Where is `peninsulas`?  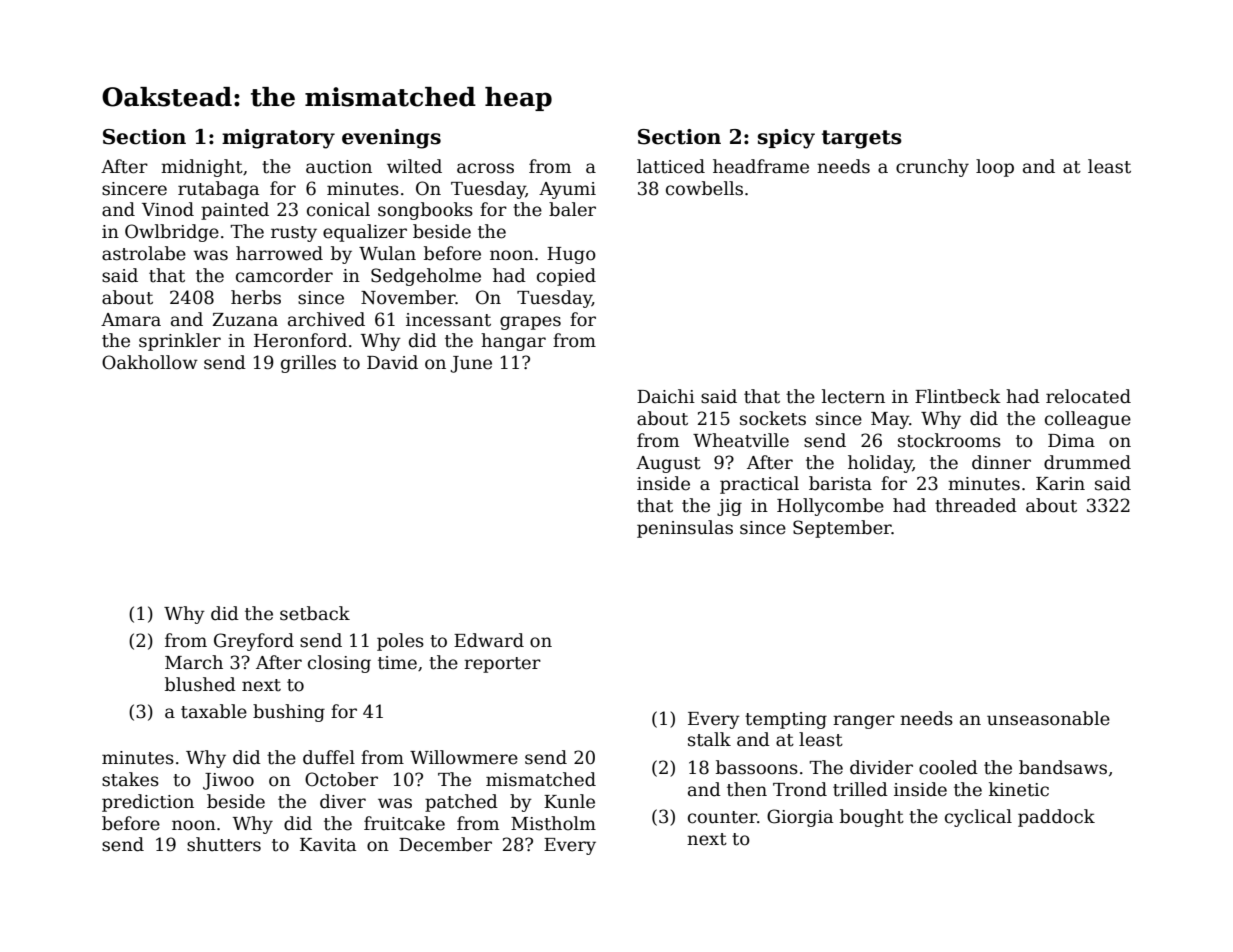 peninsulas is located at coordinates (685, 529).
